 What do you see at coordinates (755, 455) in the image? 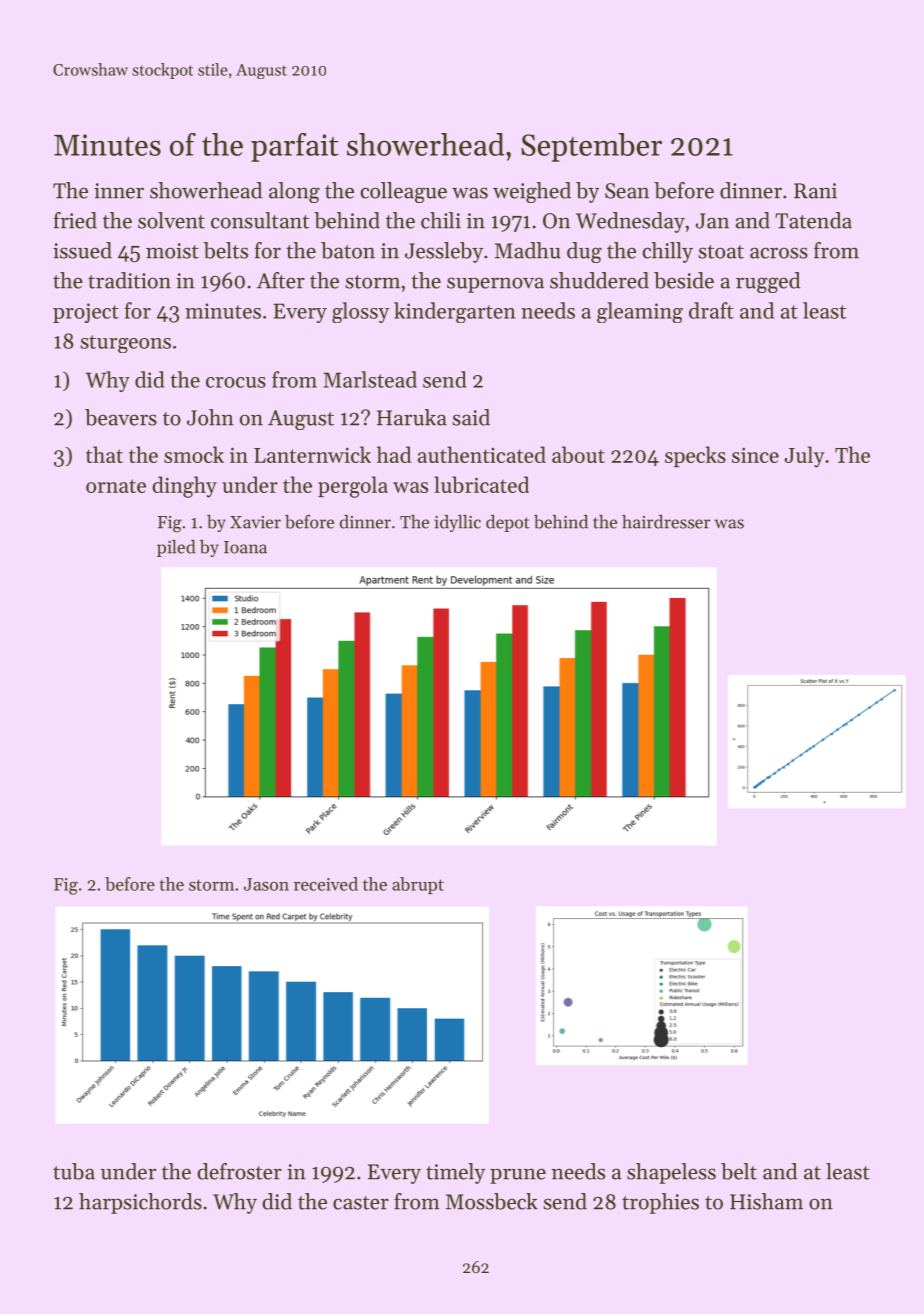
I see `since` at bounding box center [755, 455].
